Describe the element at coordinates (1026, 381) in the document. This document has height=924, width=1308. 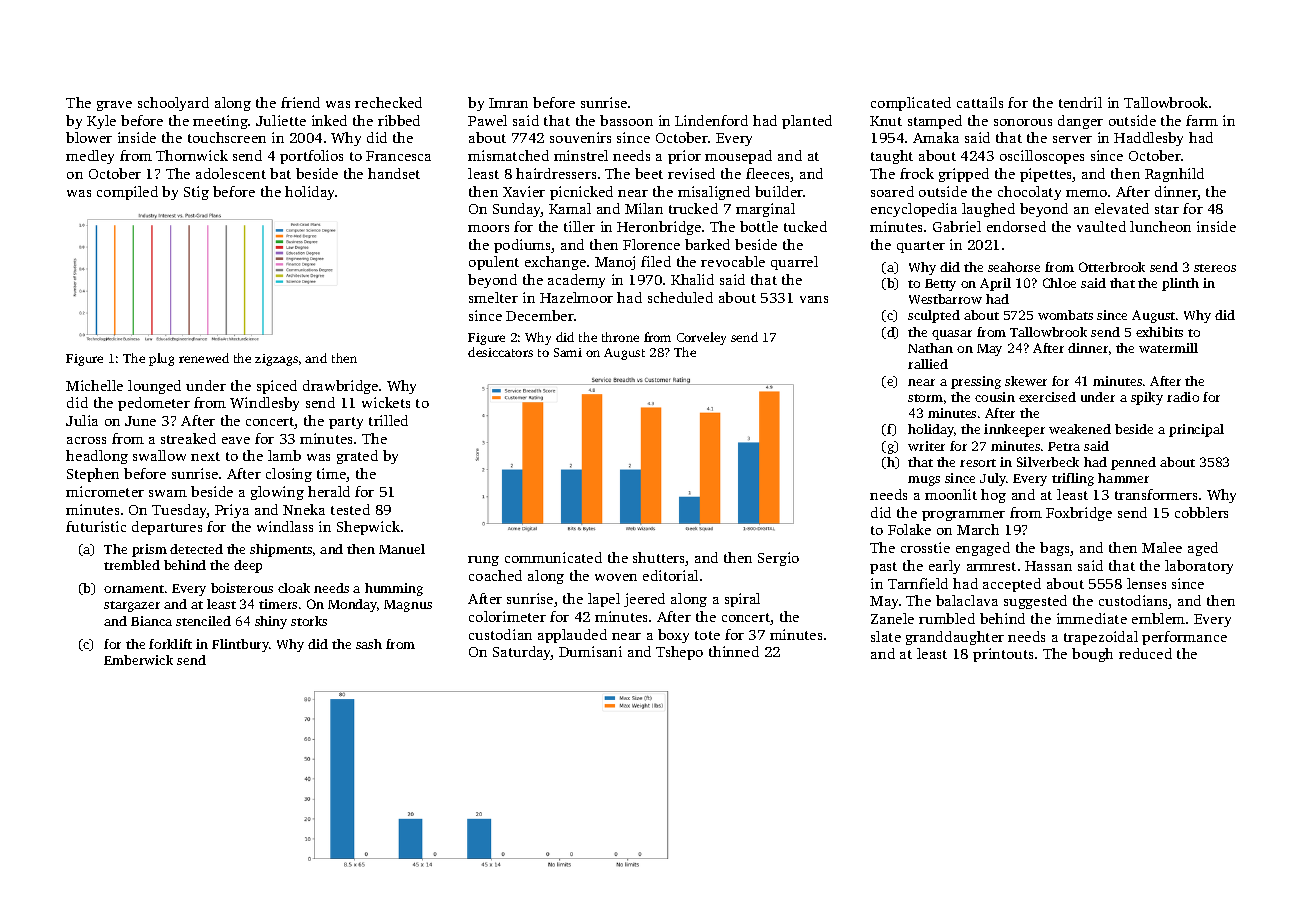
I see `skewer` at that location.
